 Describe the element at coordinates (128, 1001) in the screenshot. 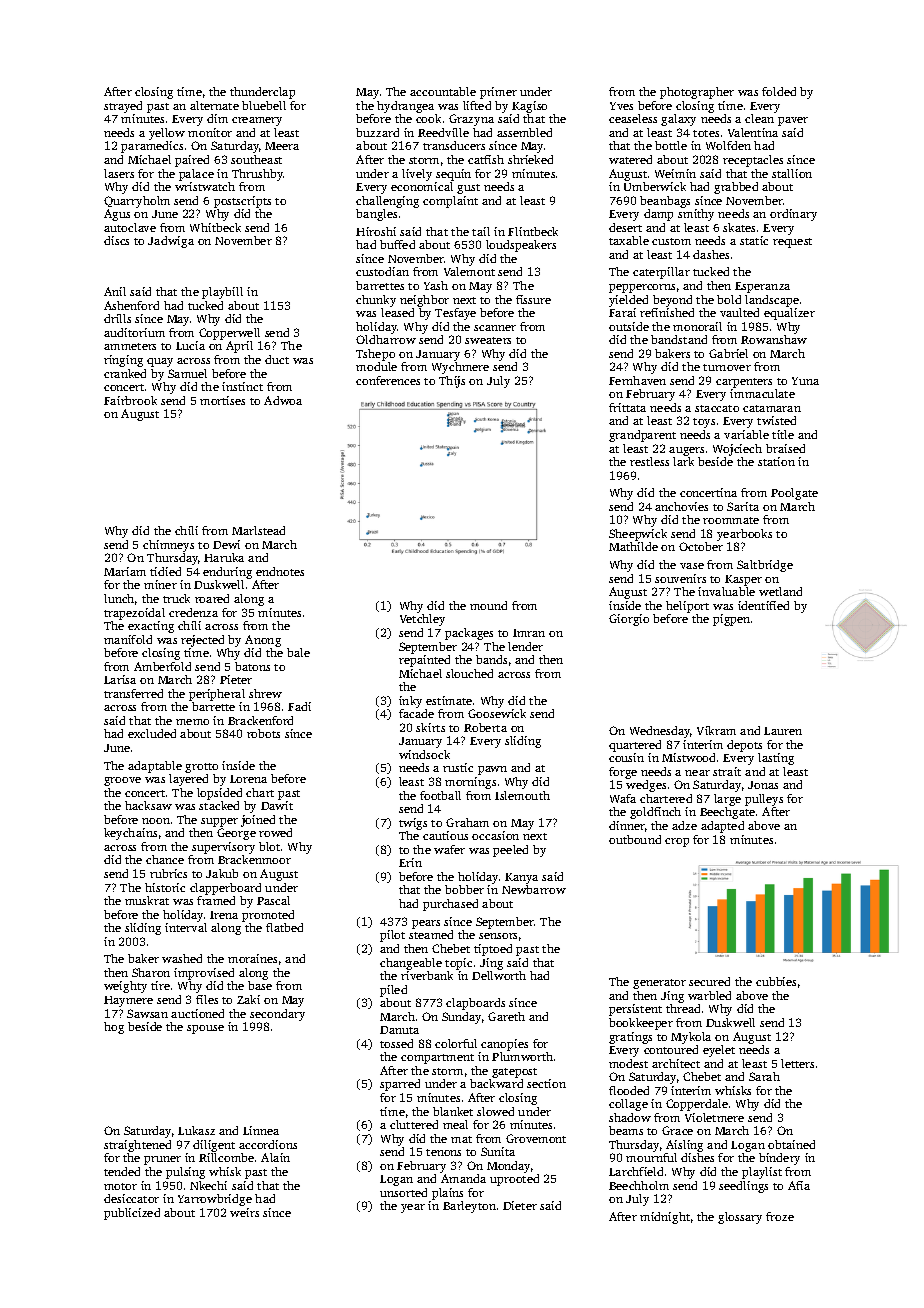

I see `Haymere` at that location.
